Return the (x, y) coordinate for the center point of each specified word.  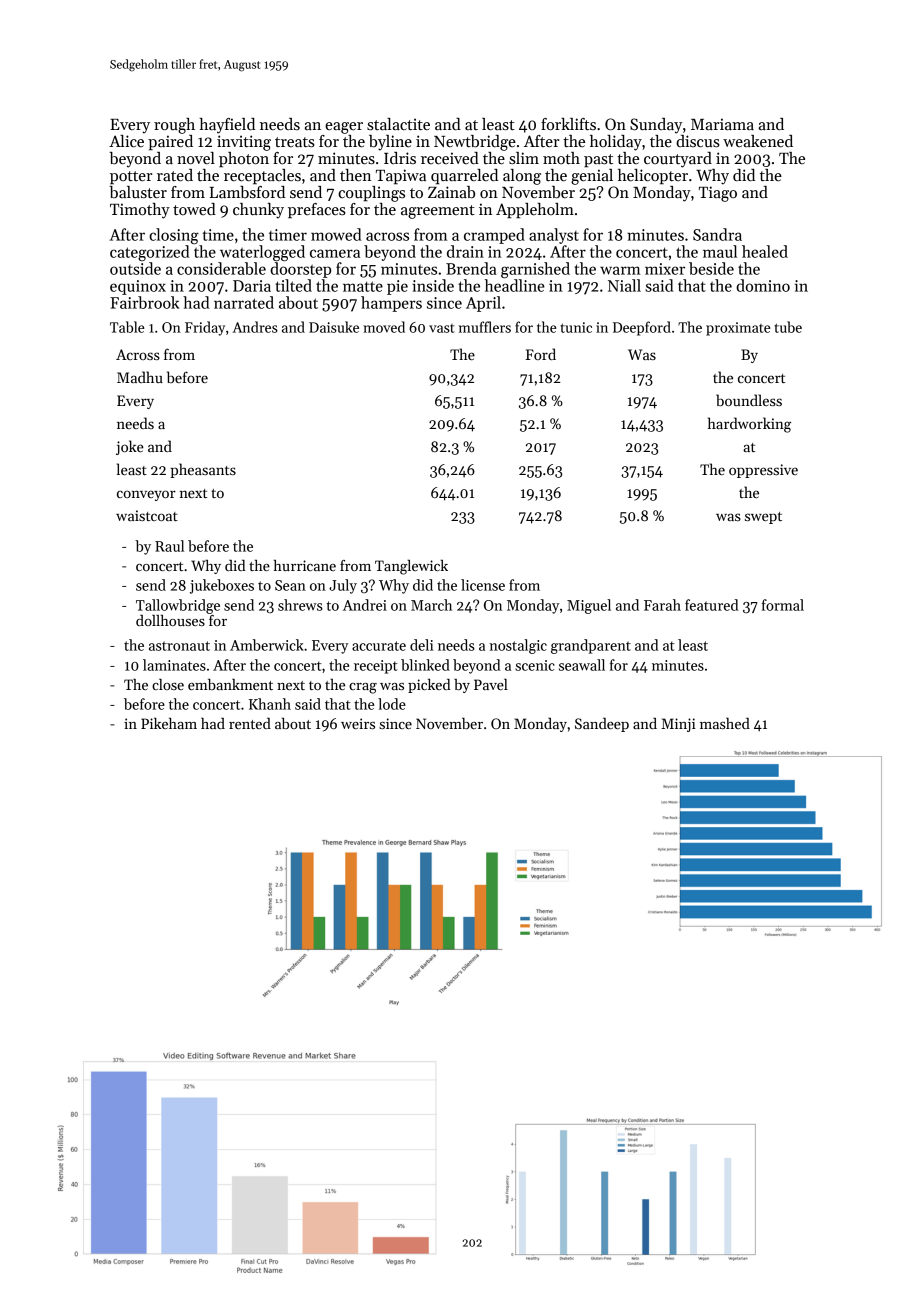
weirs (358, 723)
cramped (494, 236)
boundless (749, 400)
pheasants (203, 470)
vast (442, 328)
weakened (758, 141)
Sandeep (602, 725)
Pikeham (169, 723)
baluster (138, 192)
